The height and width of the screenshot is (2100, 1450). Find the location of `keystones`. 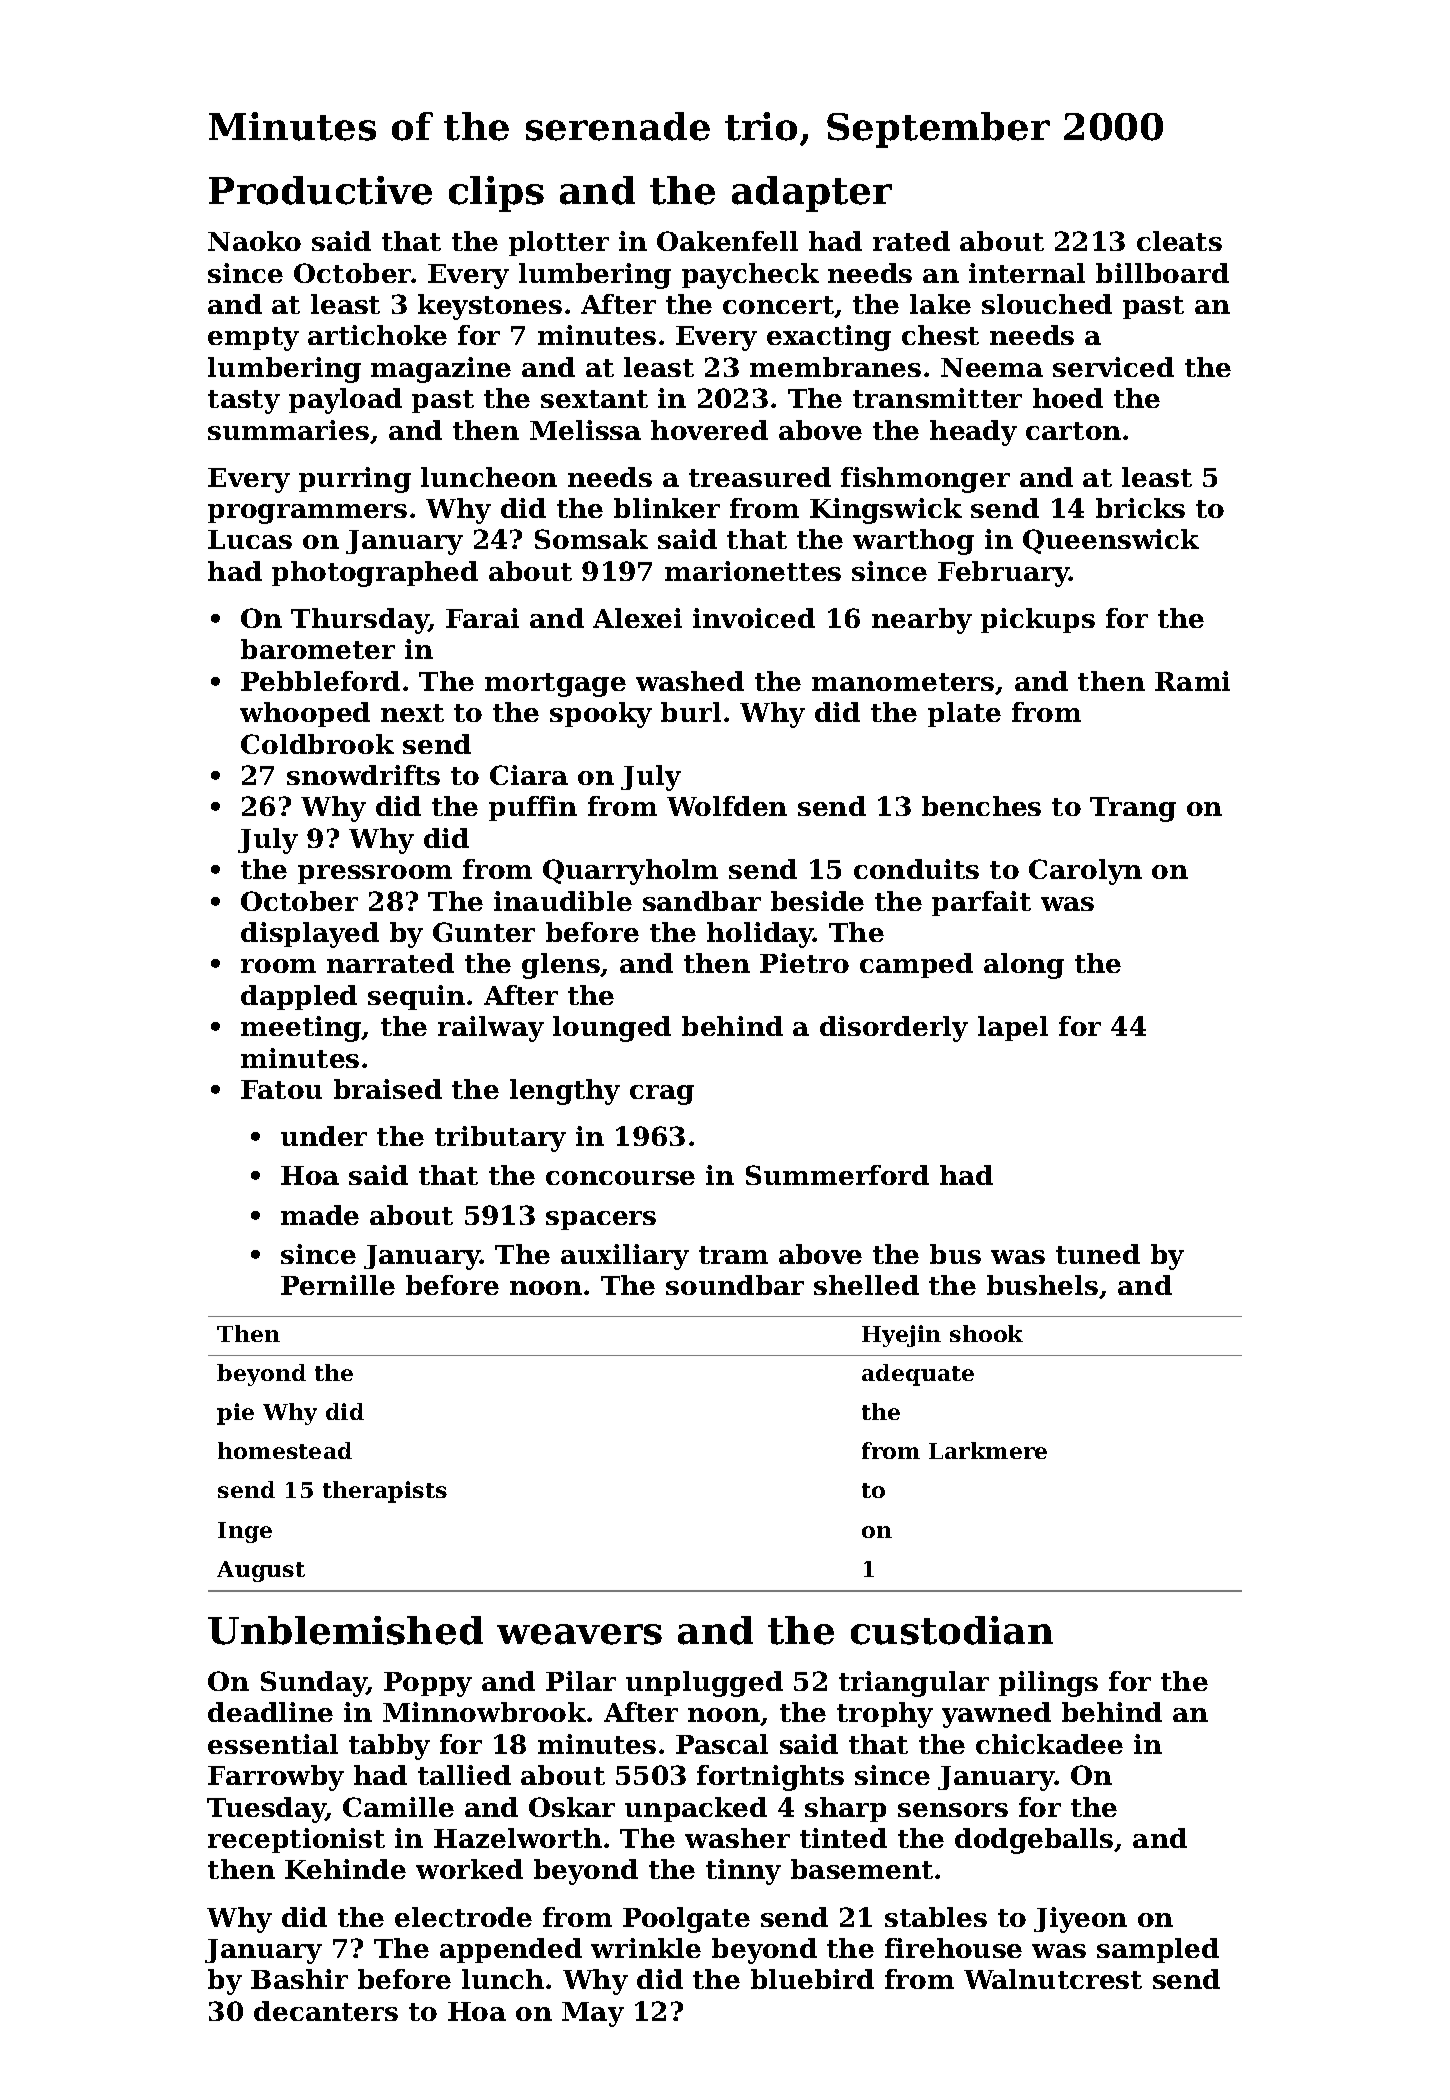

keystones is located at coordinates (490, 307).
